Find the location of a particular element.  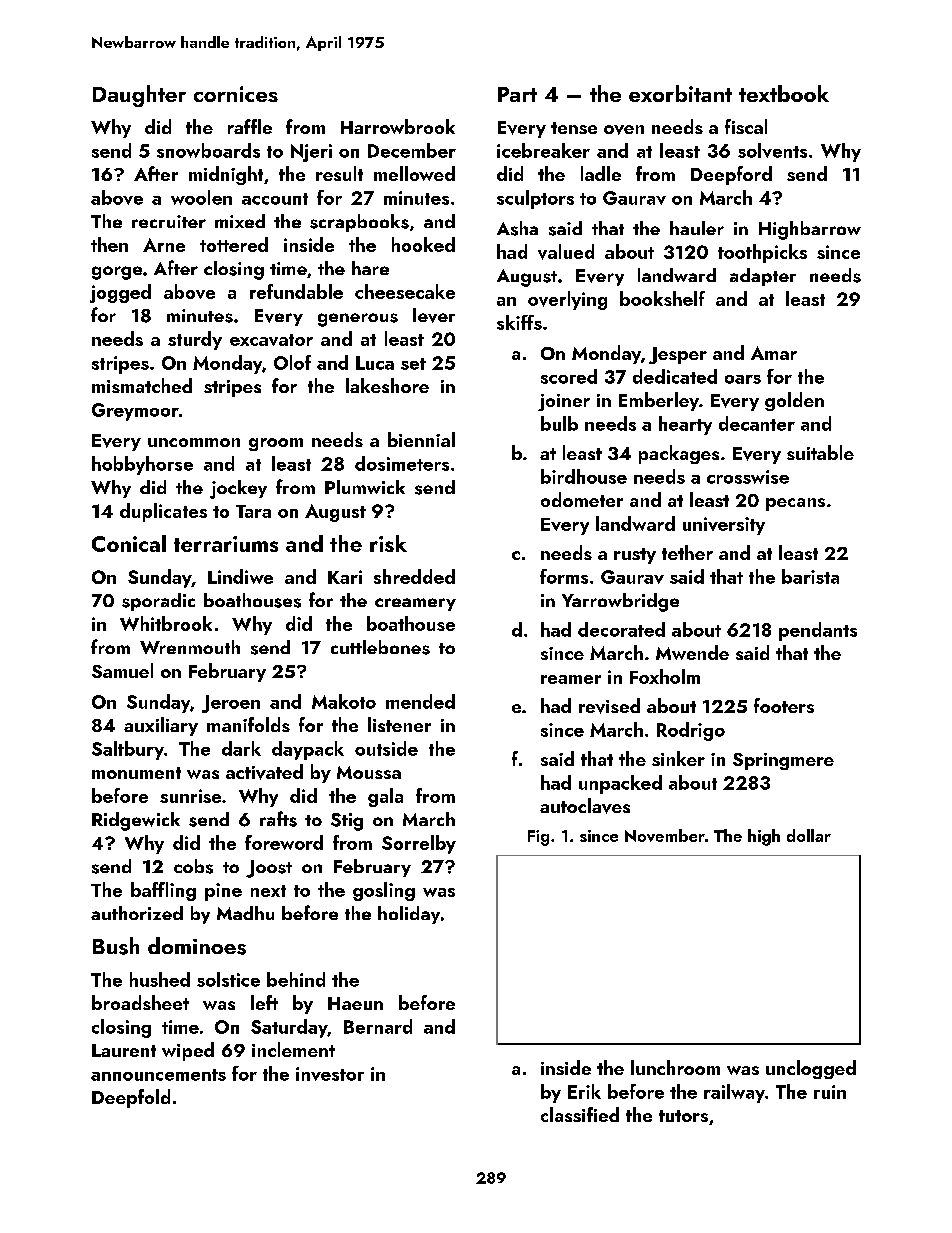

Fig is located at coordinates (538, 838).
